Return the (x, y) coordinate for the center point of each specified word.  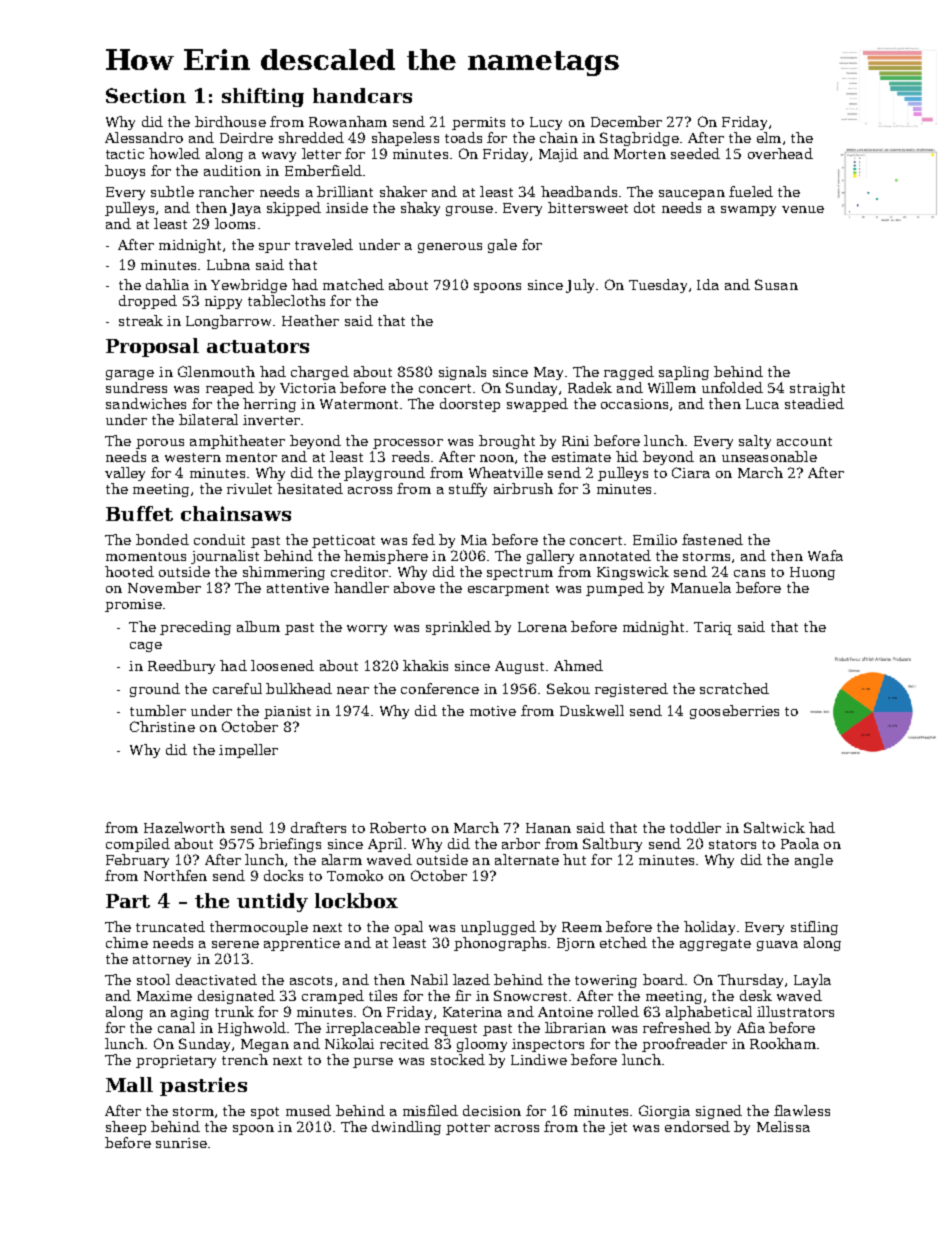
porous (160, 444)
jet (618, 1128)
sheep (126, 1128)
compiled (138, 845)
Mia (474, 540)
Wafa (825, 555)
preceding (195, 628)
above (414, 587)
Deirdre (246, 137)
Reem (582, 927)
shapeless (405, 139)
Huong (812, 573)
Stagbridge (639, 139)
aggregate (715, 945)
